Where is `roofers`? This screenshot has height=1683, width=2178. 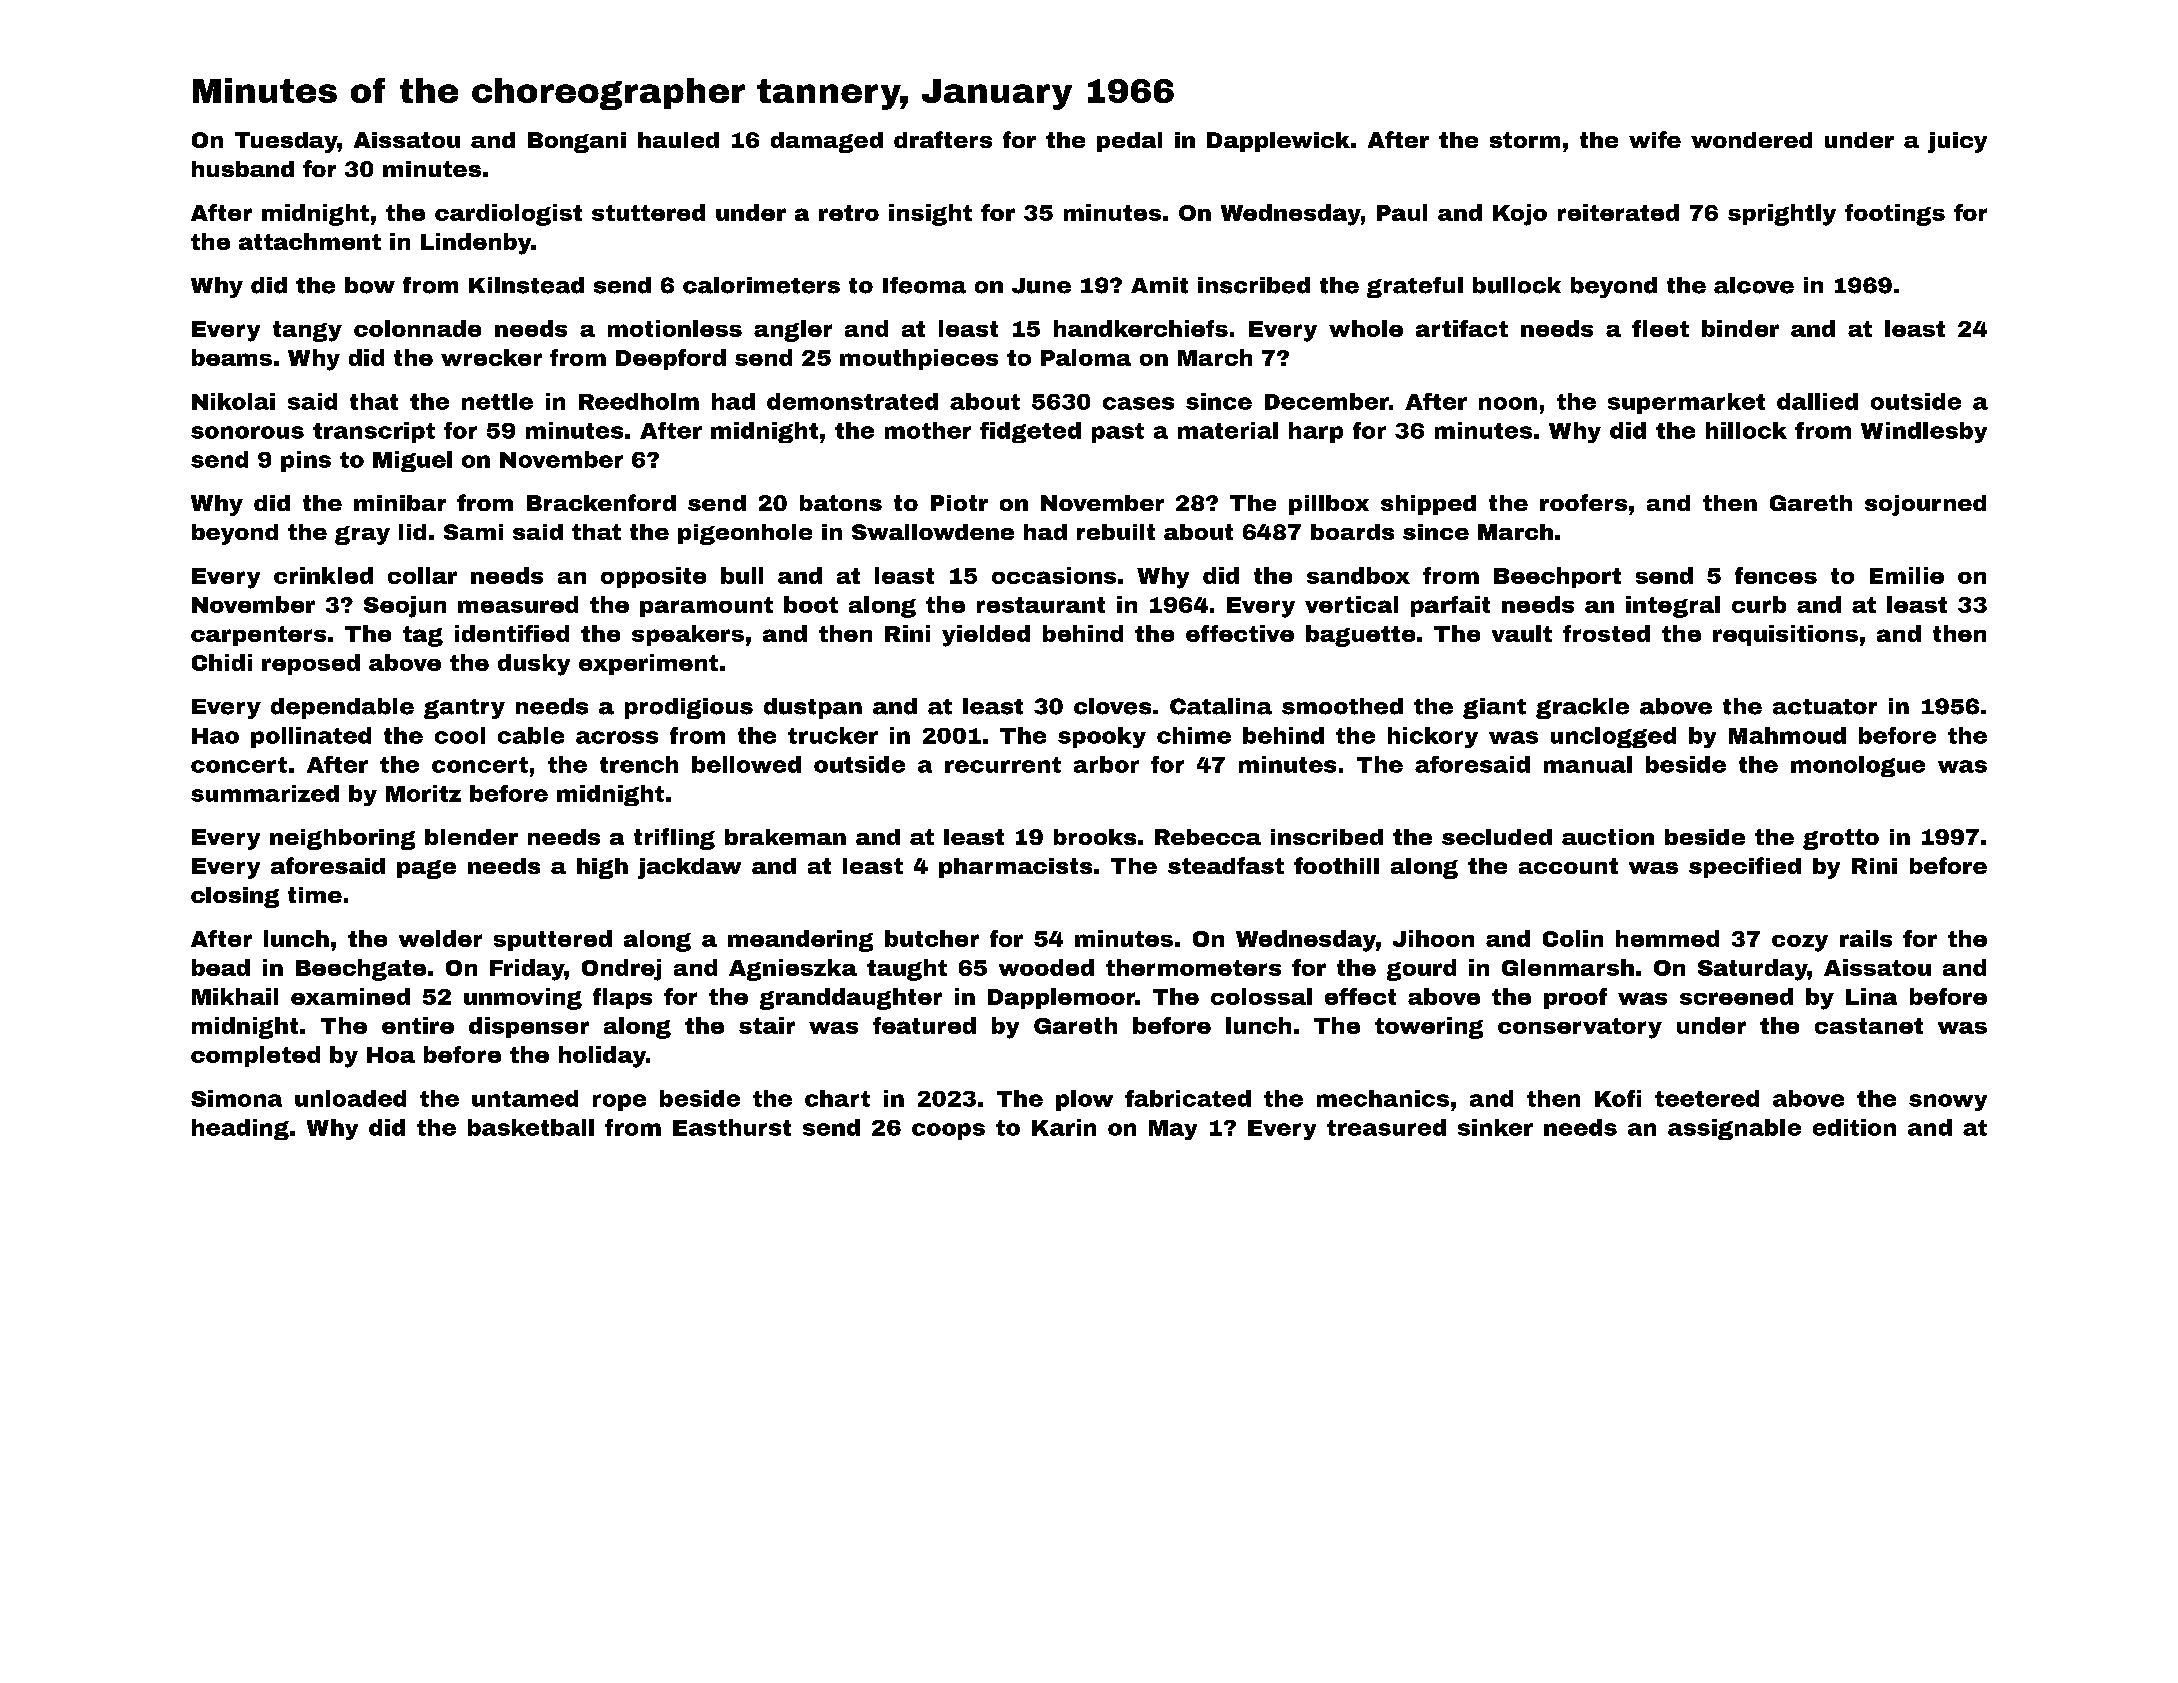 roofers is located at coordinates (1583, 502).
